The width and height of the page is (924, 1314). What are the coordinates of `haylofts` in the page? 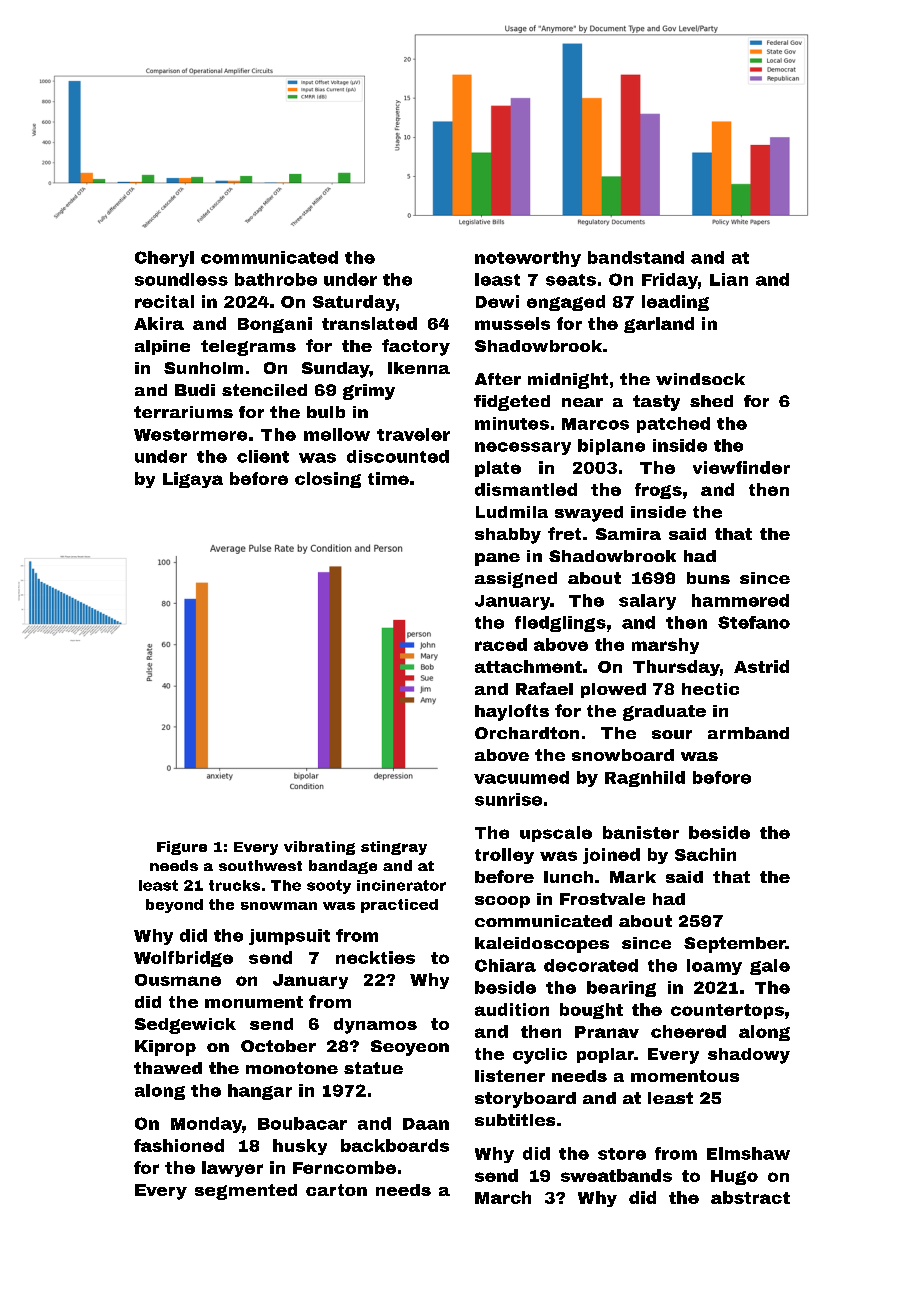 It's located at (512, 712).
